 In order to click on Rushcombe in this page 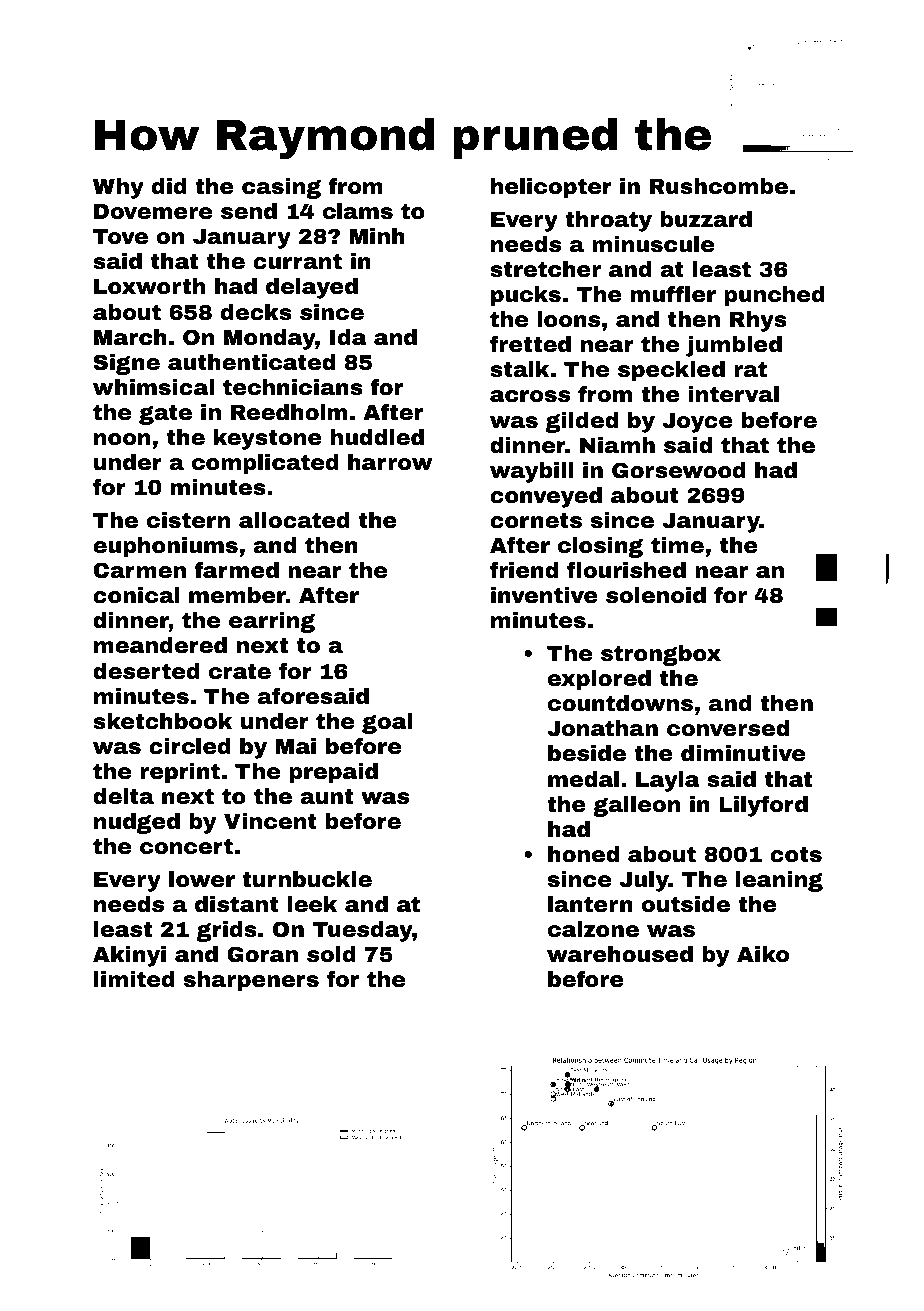, I will do `click(719, 186)`.
